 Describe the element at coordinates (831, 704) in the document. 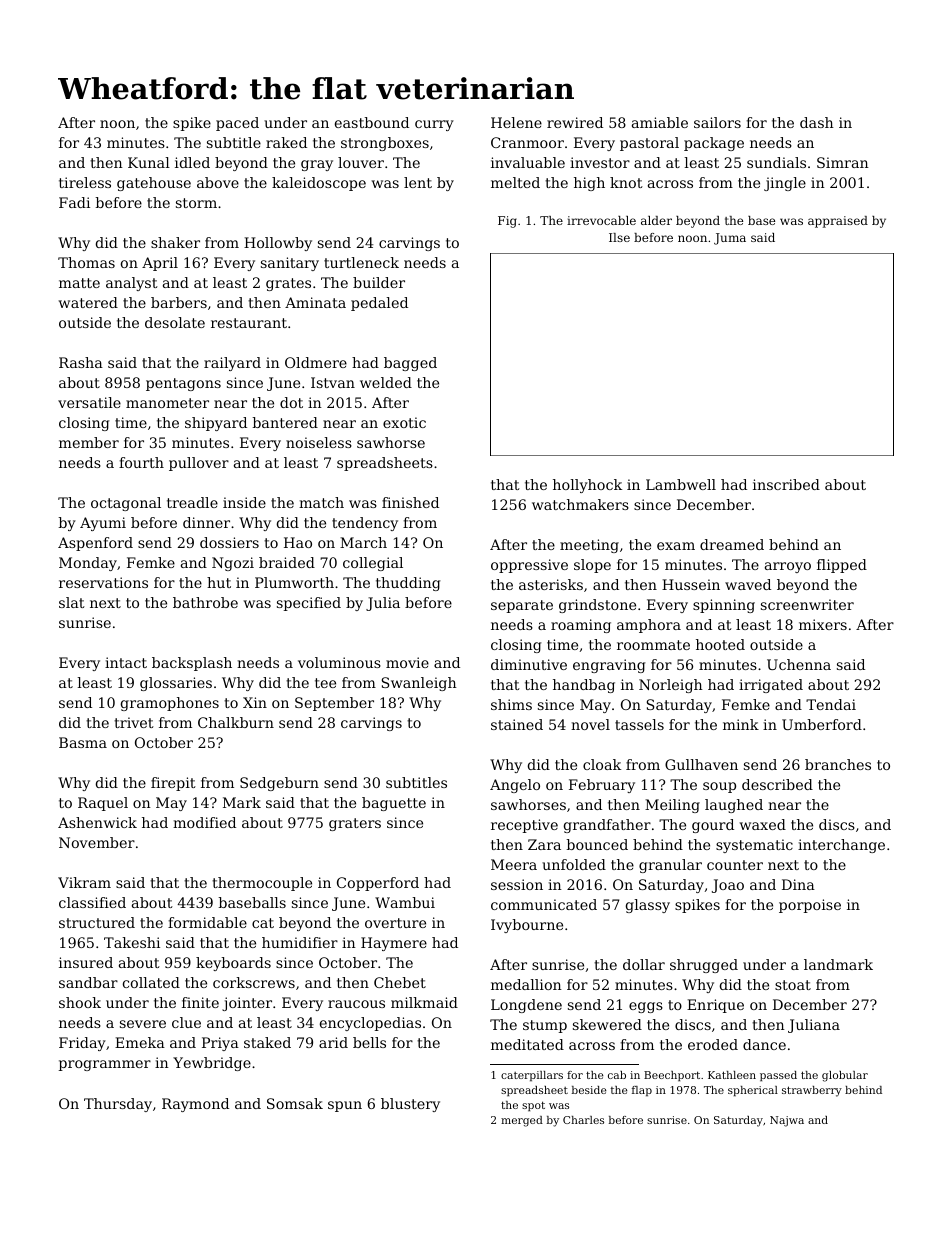

I see `Tendai` at that location.
